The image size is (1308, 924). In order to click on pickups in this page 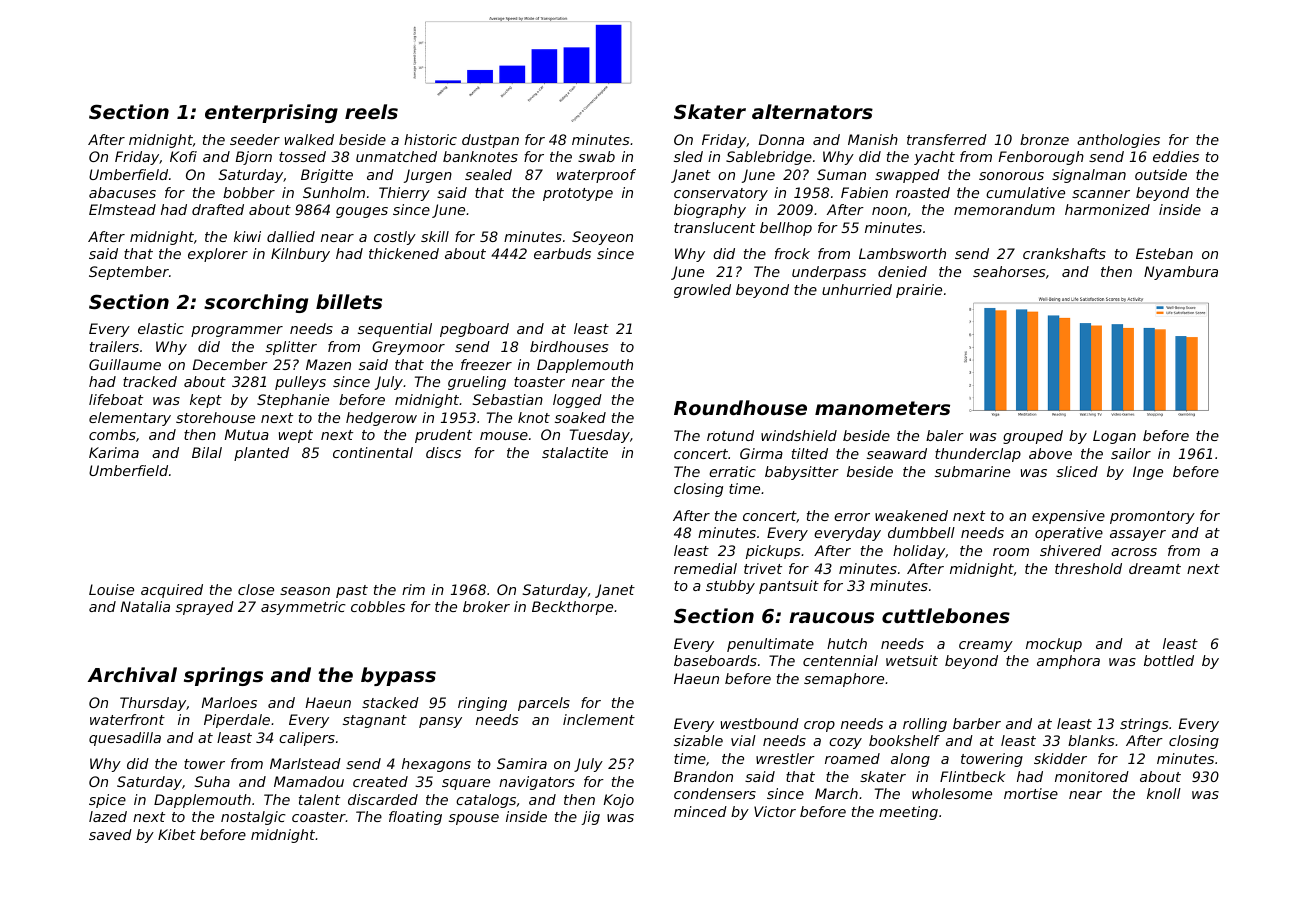, I will do `click(773, 552)`.
